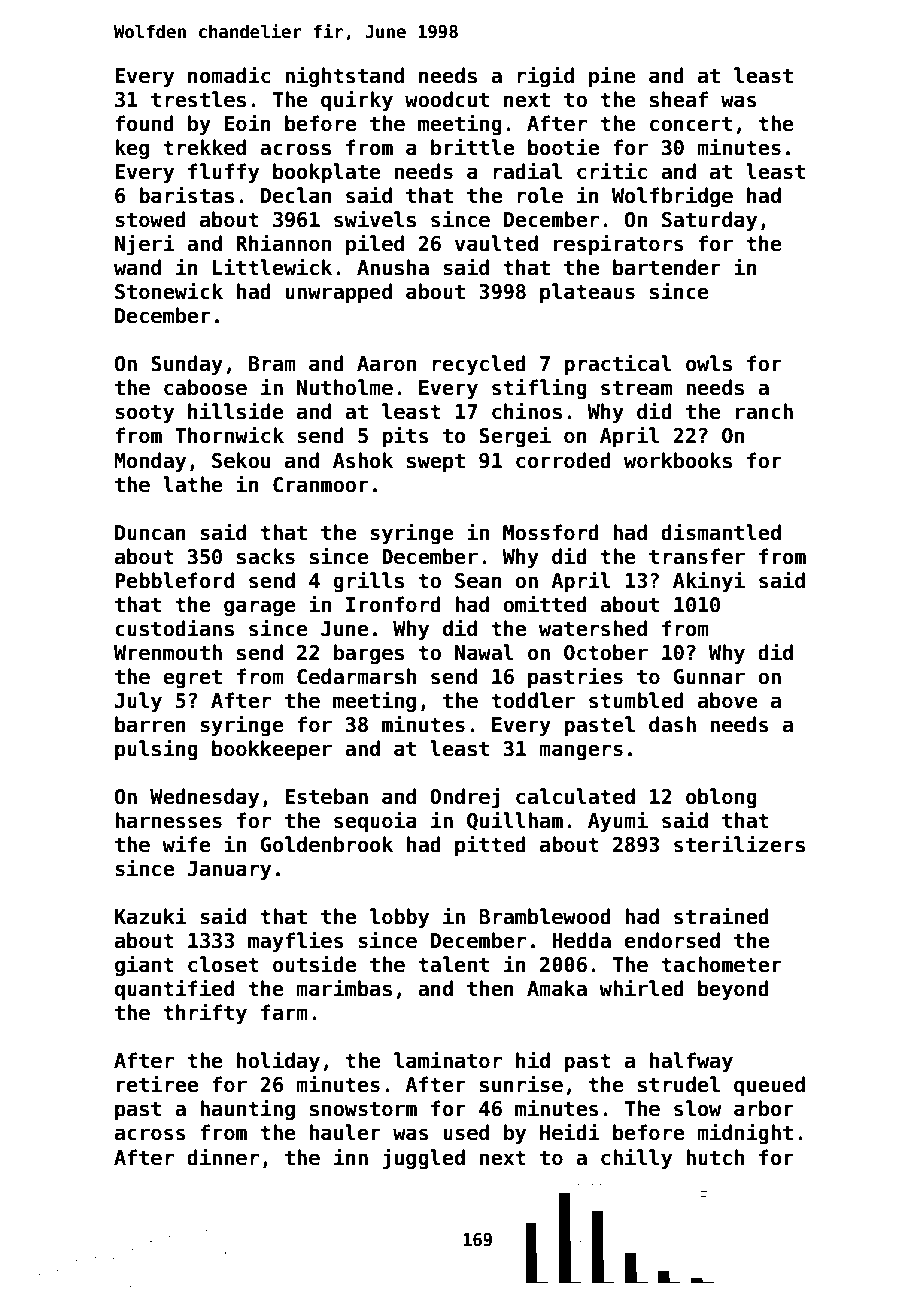  What do you see at coordinates (423, 1158) in the page?
I see `juggled` at bounding box center [423, 1158].
